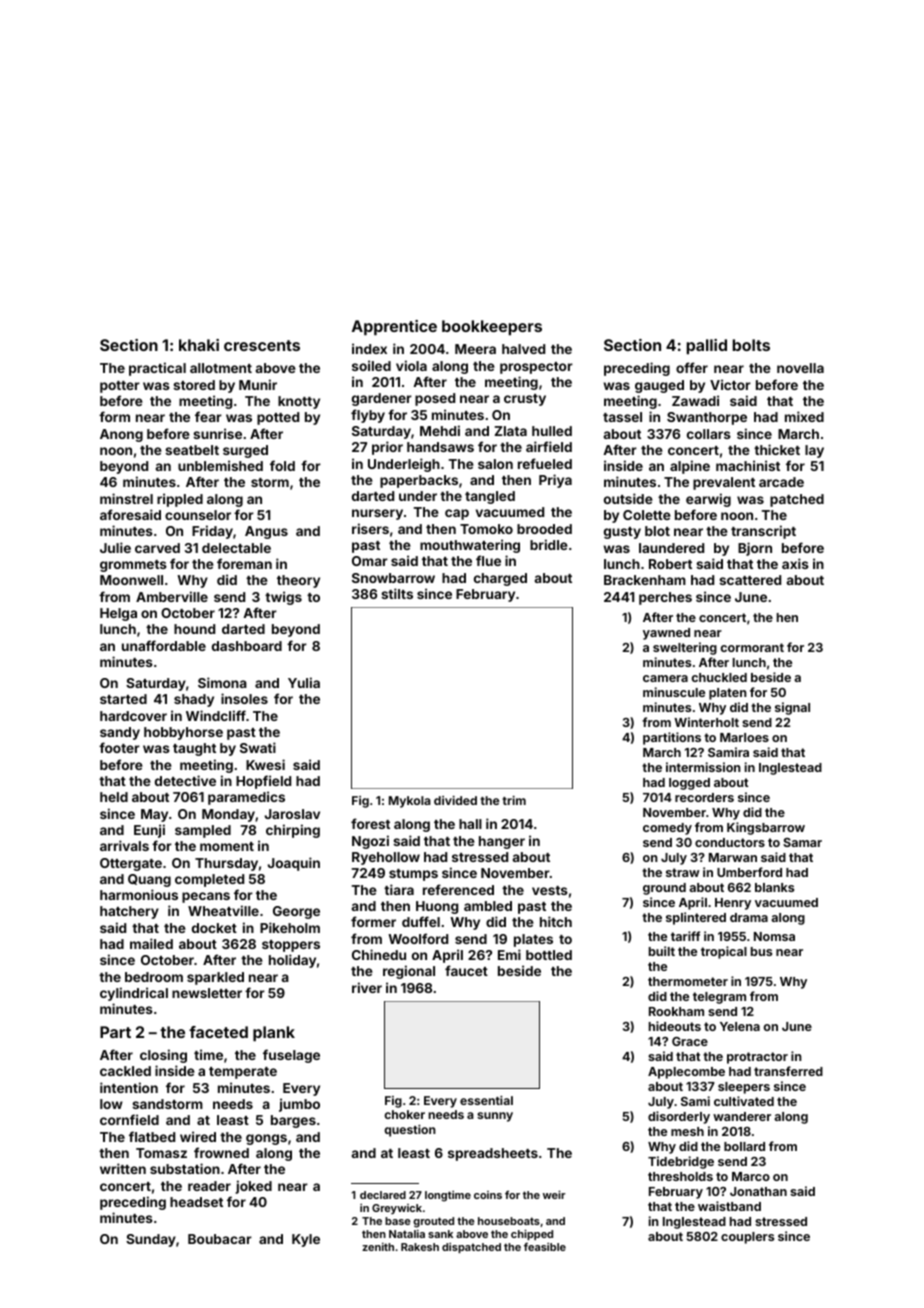 The image size is (924, 1308). I want to click on hatchery, so click(129, 912).
